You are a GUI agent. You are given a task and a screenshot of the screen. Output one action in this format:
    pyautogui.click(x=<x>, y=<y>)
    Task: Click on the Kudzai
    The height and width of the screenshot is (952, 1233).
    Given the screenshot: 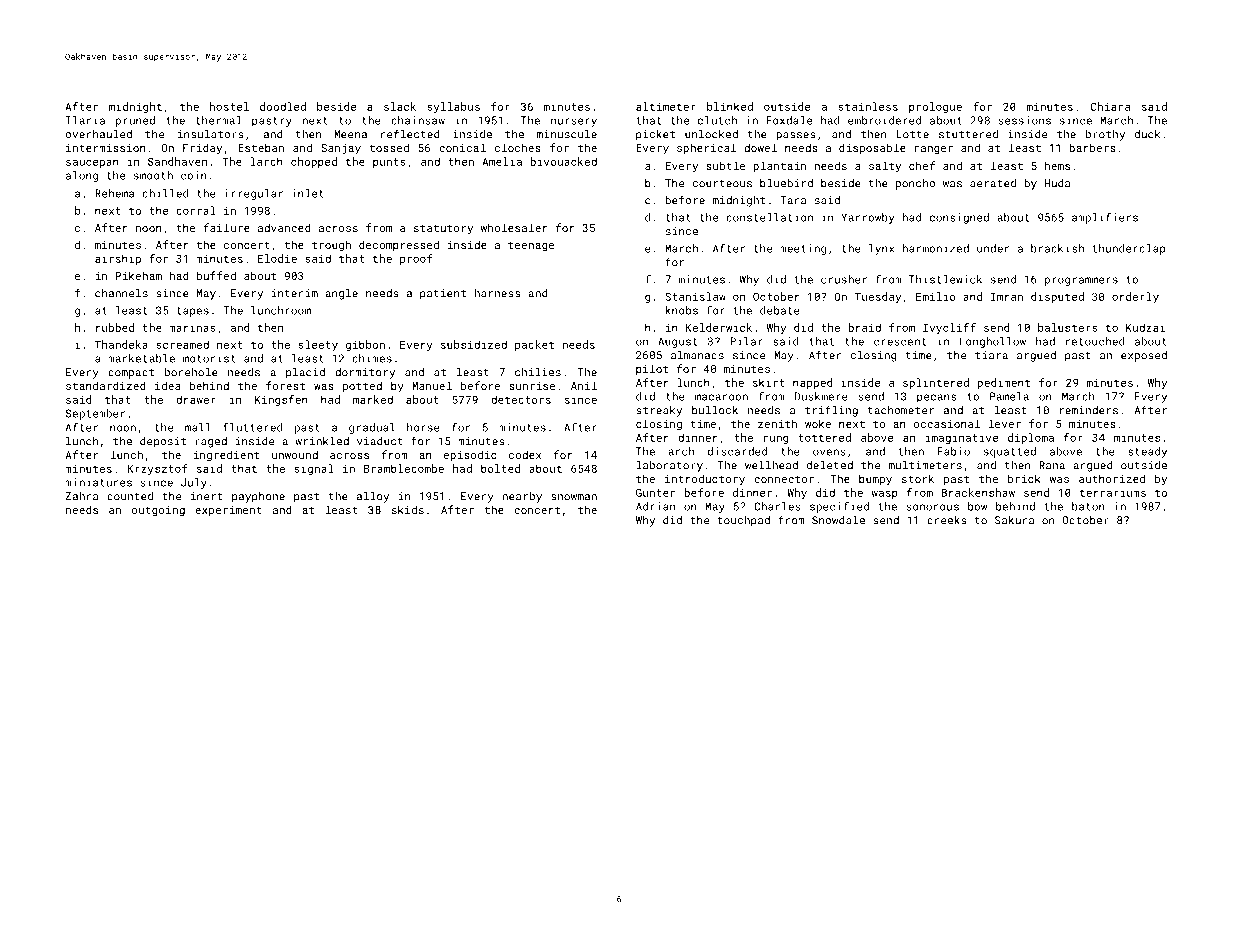 What is the action you would take?
    pyautogui.click(x=1146, y=327)
